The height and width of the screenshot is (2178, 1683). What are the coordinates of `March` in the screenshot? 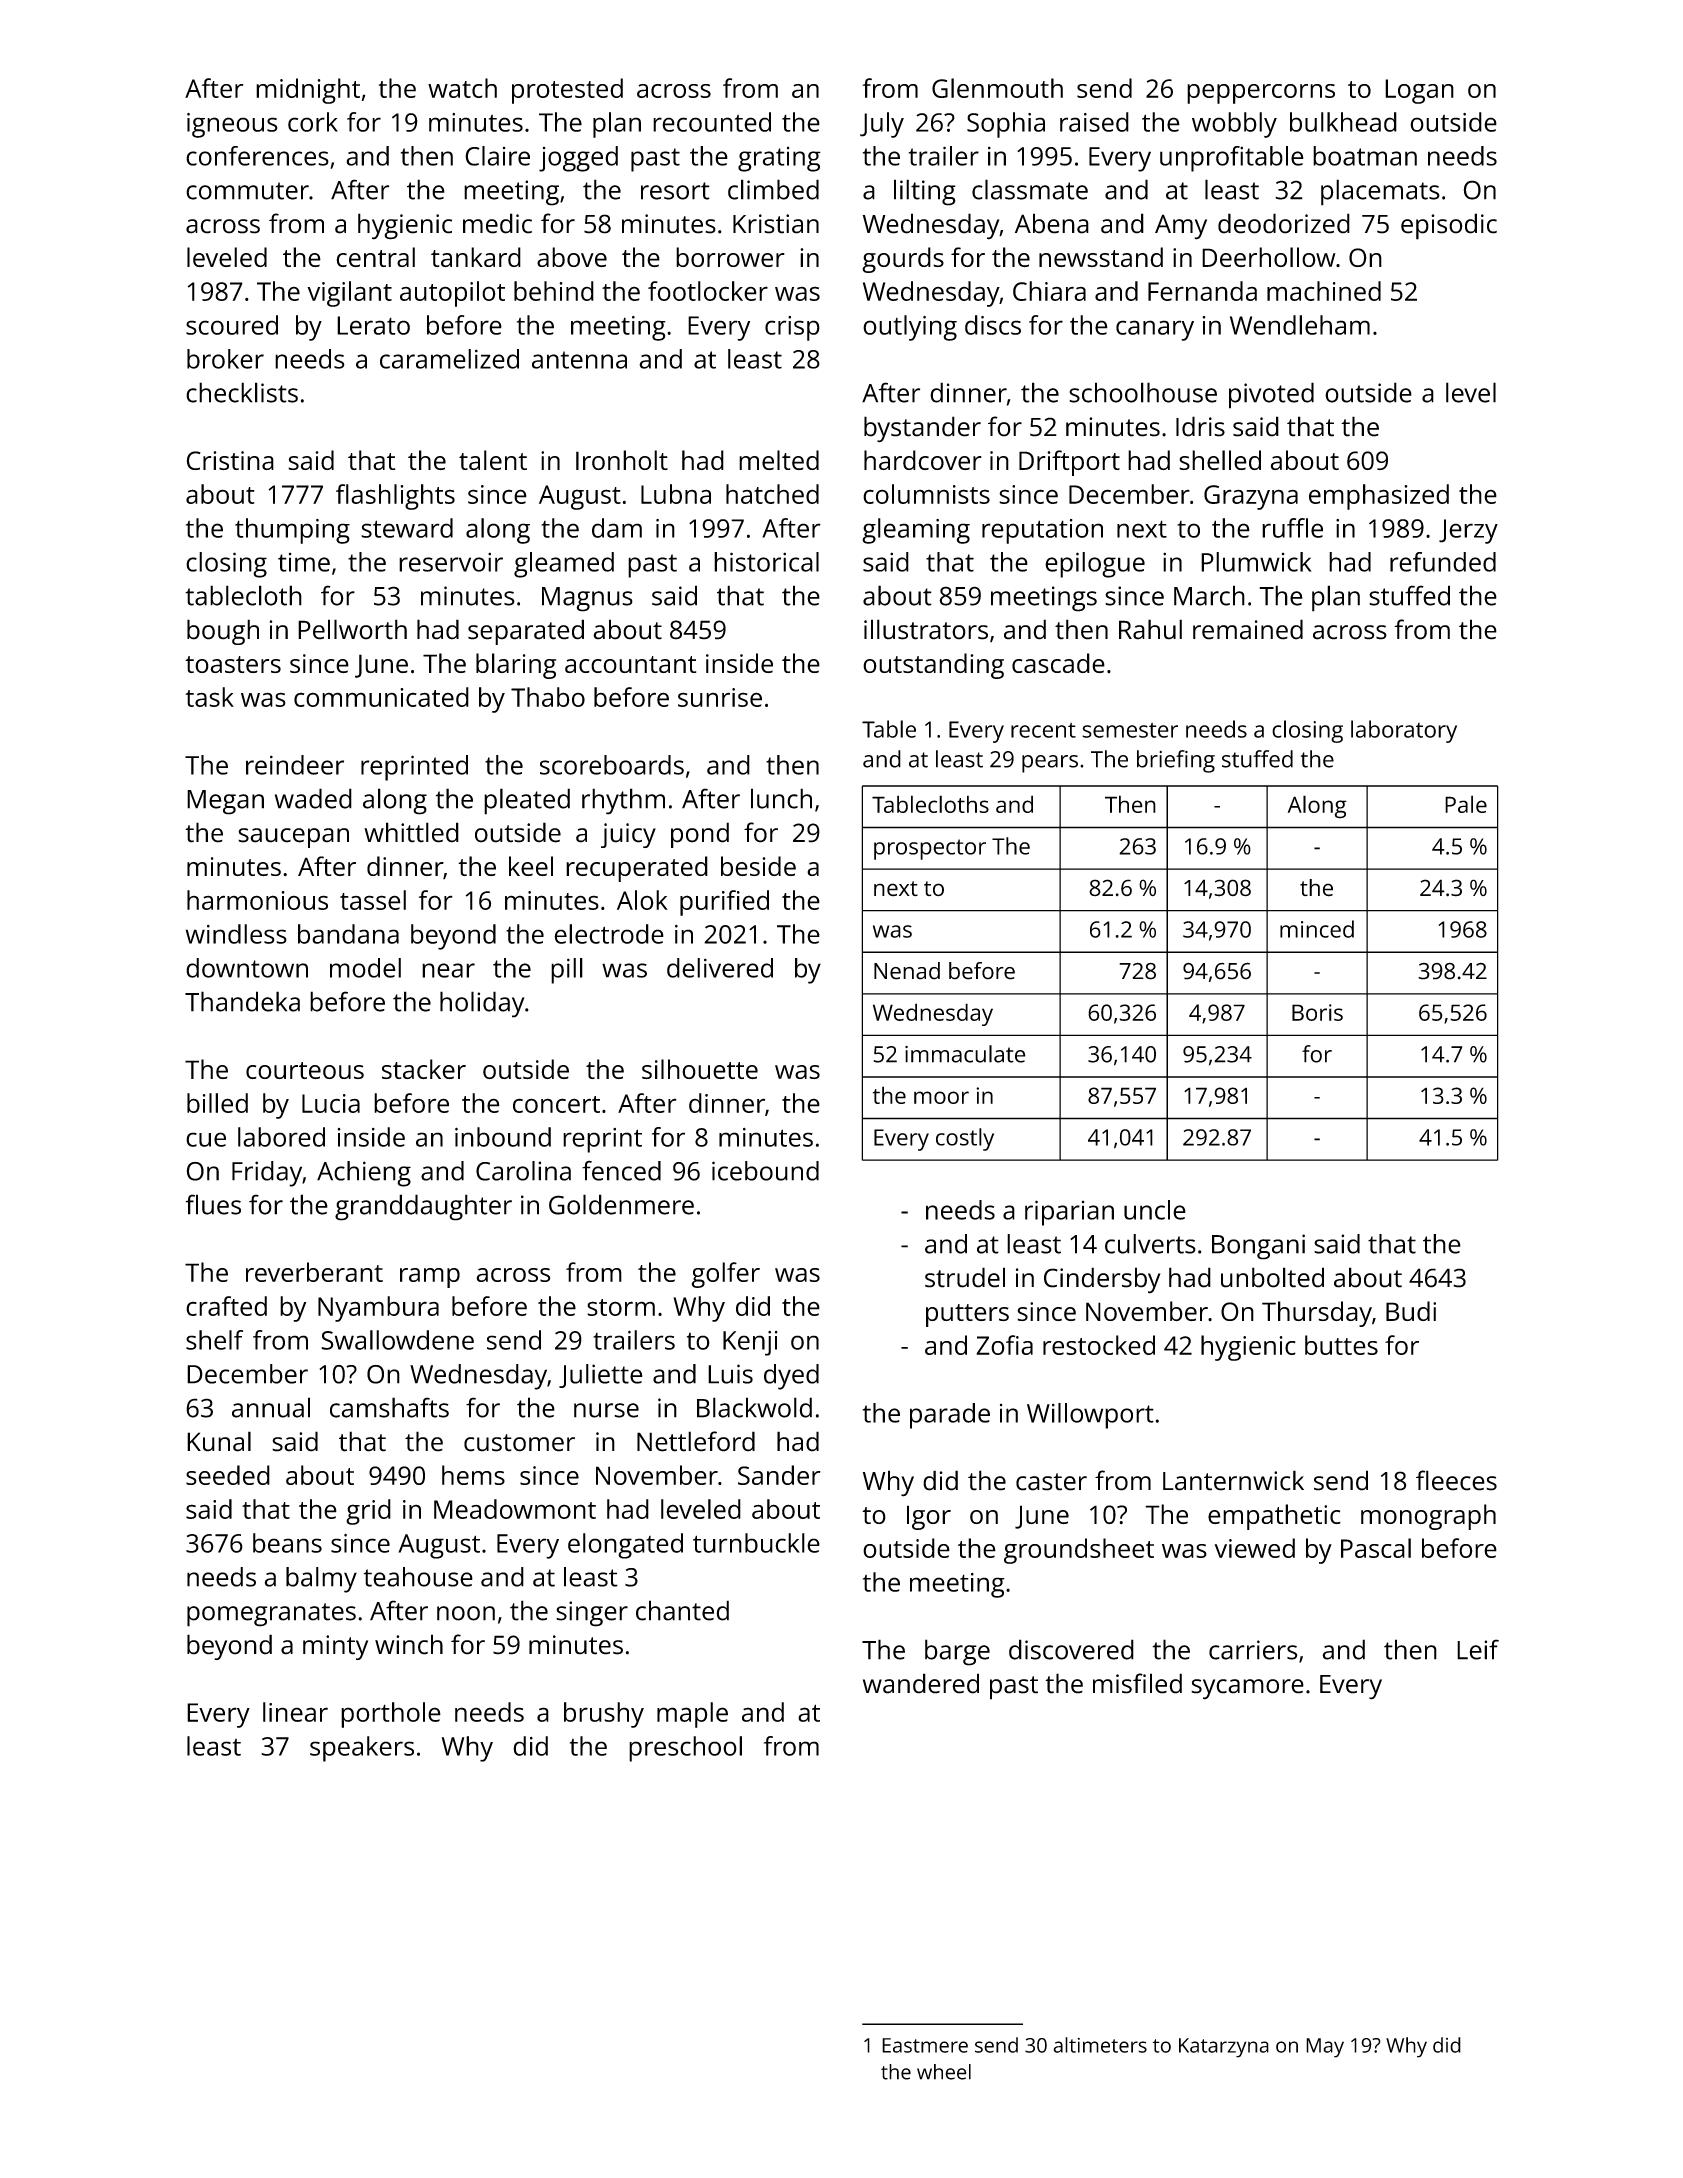 It's located at (1209, 595).
